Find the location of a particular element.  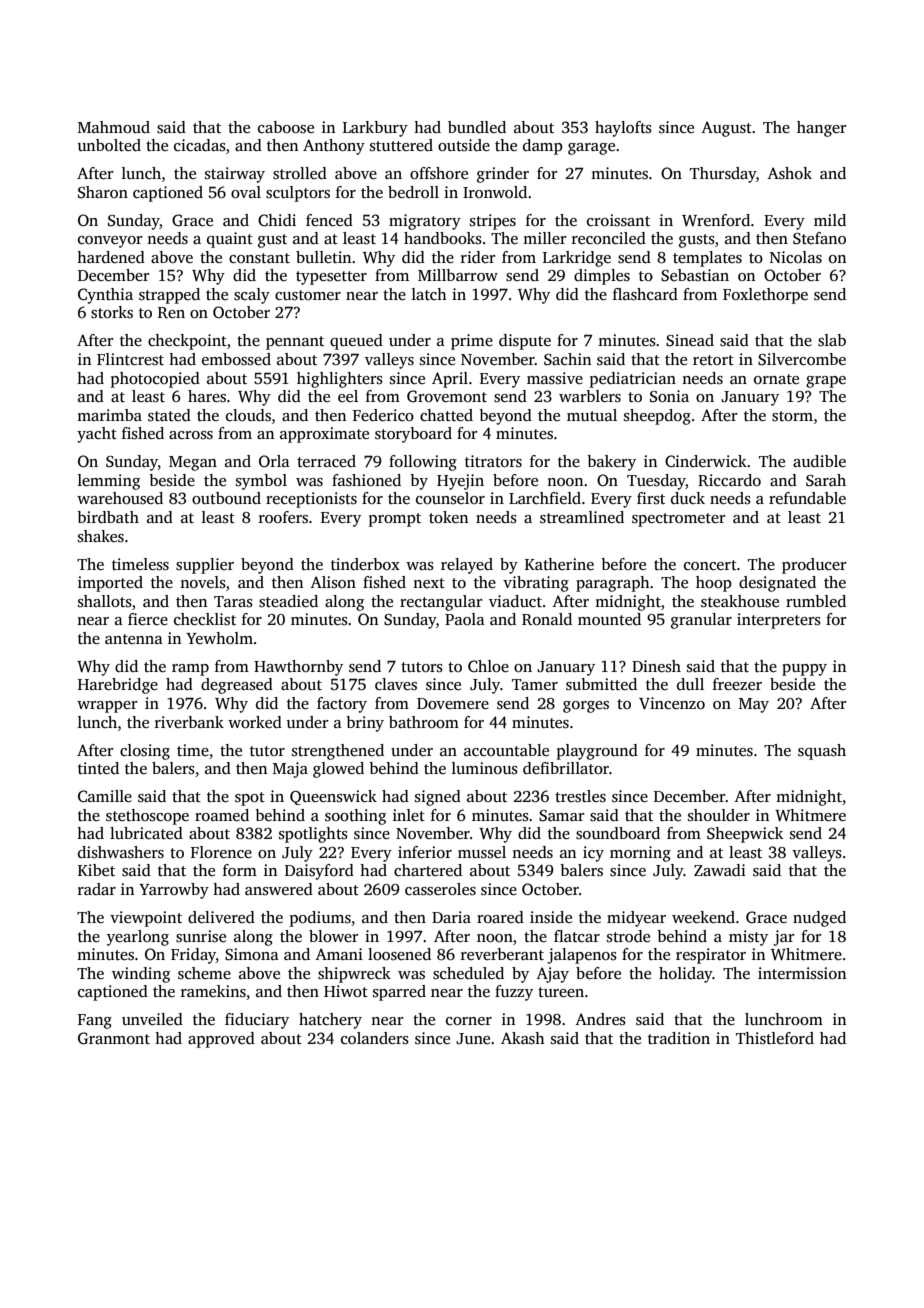

Sharon is located at coordinates (103, 192).
